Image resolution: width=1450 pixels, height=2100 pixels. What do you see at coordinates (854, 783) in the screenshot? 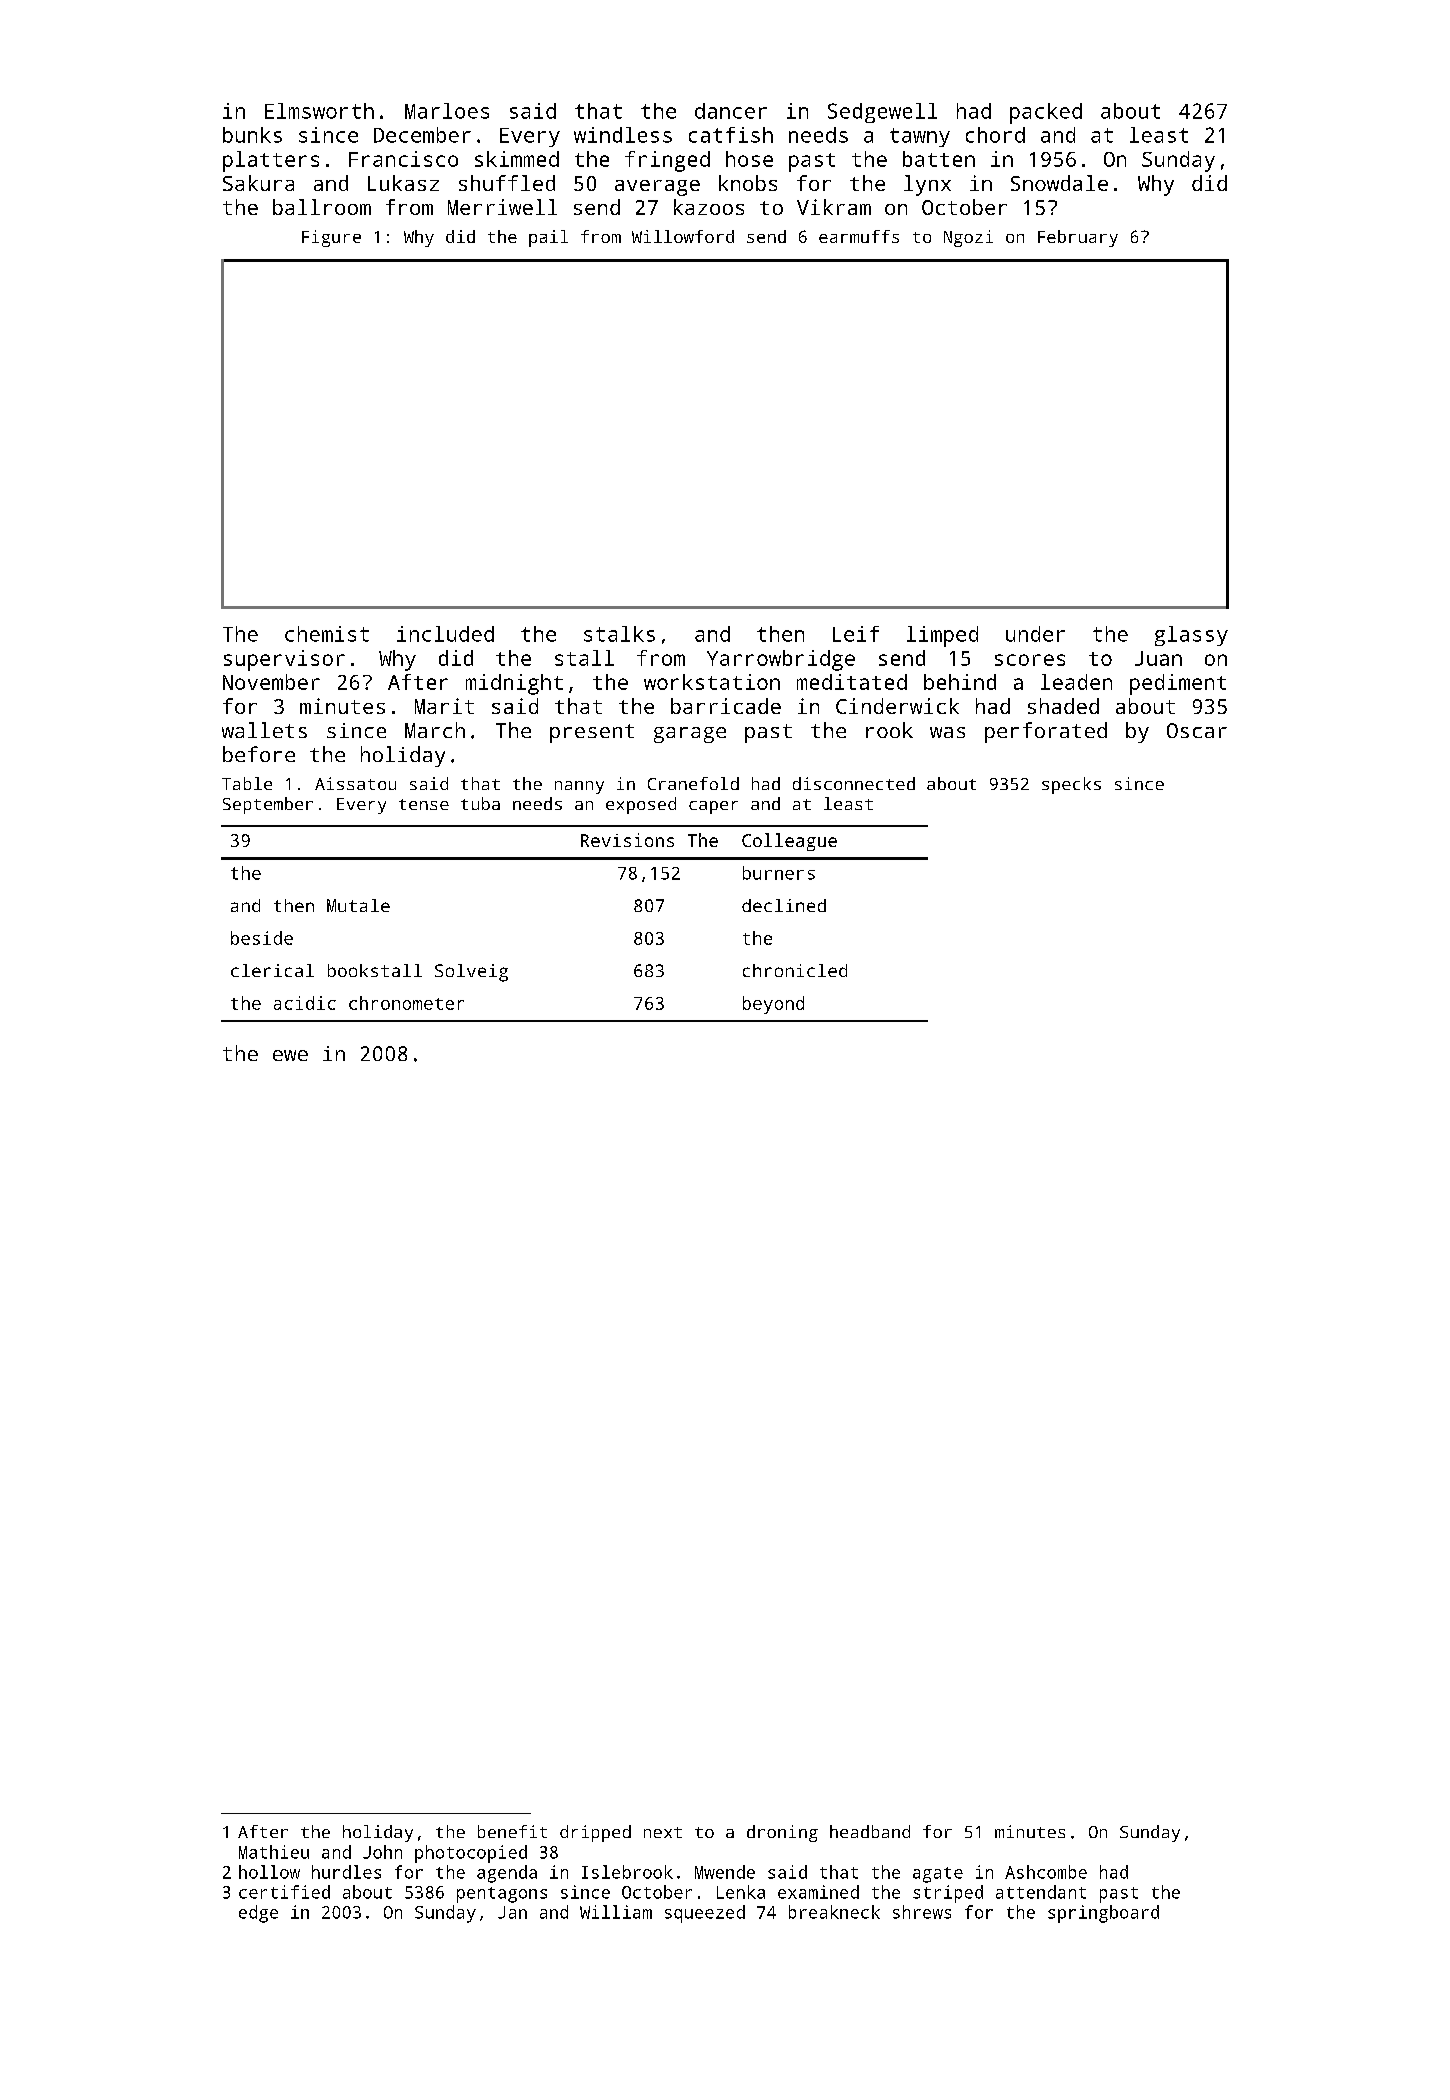
I see `disconnected` at bounding box center [854, 783].
